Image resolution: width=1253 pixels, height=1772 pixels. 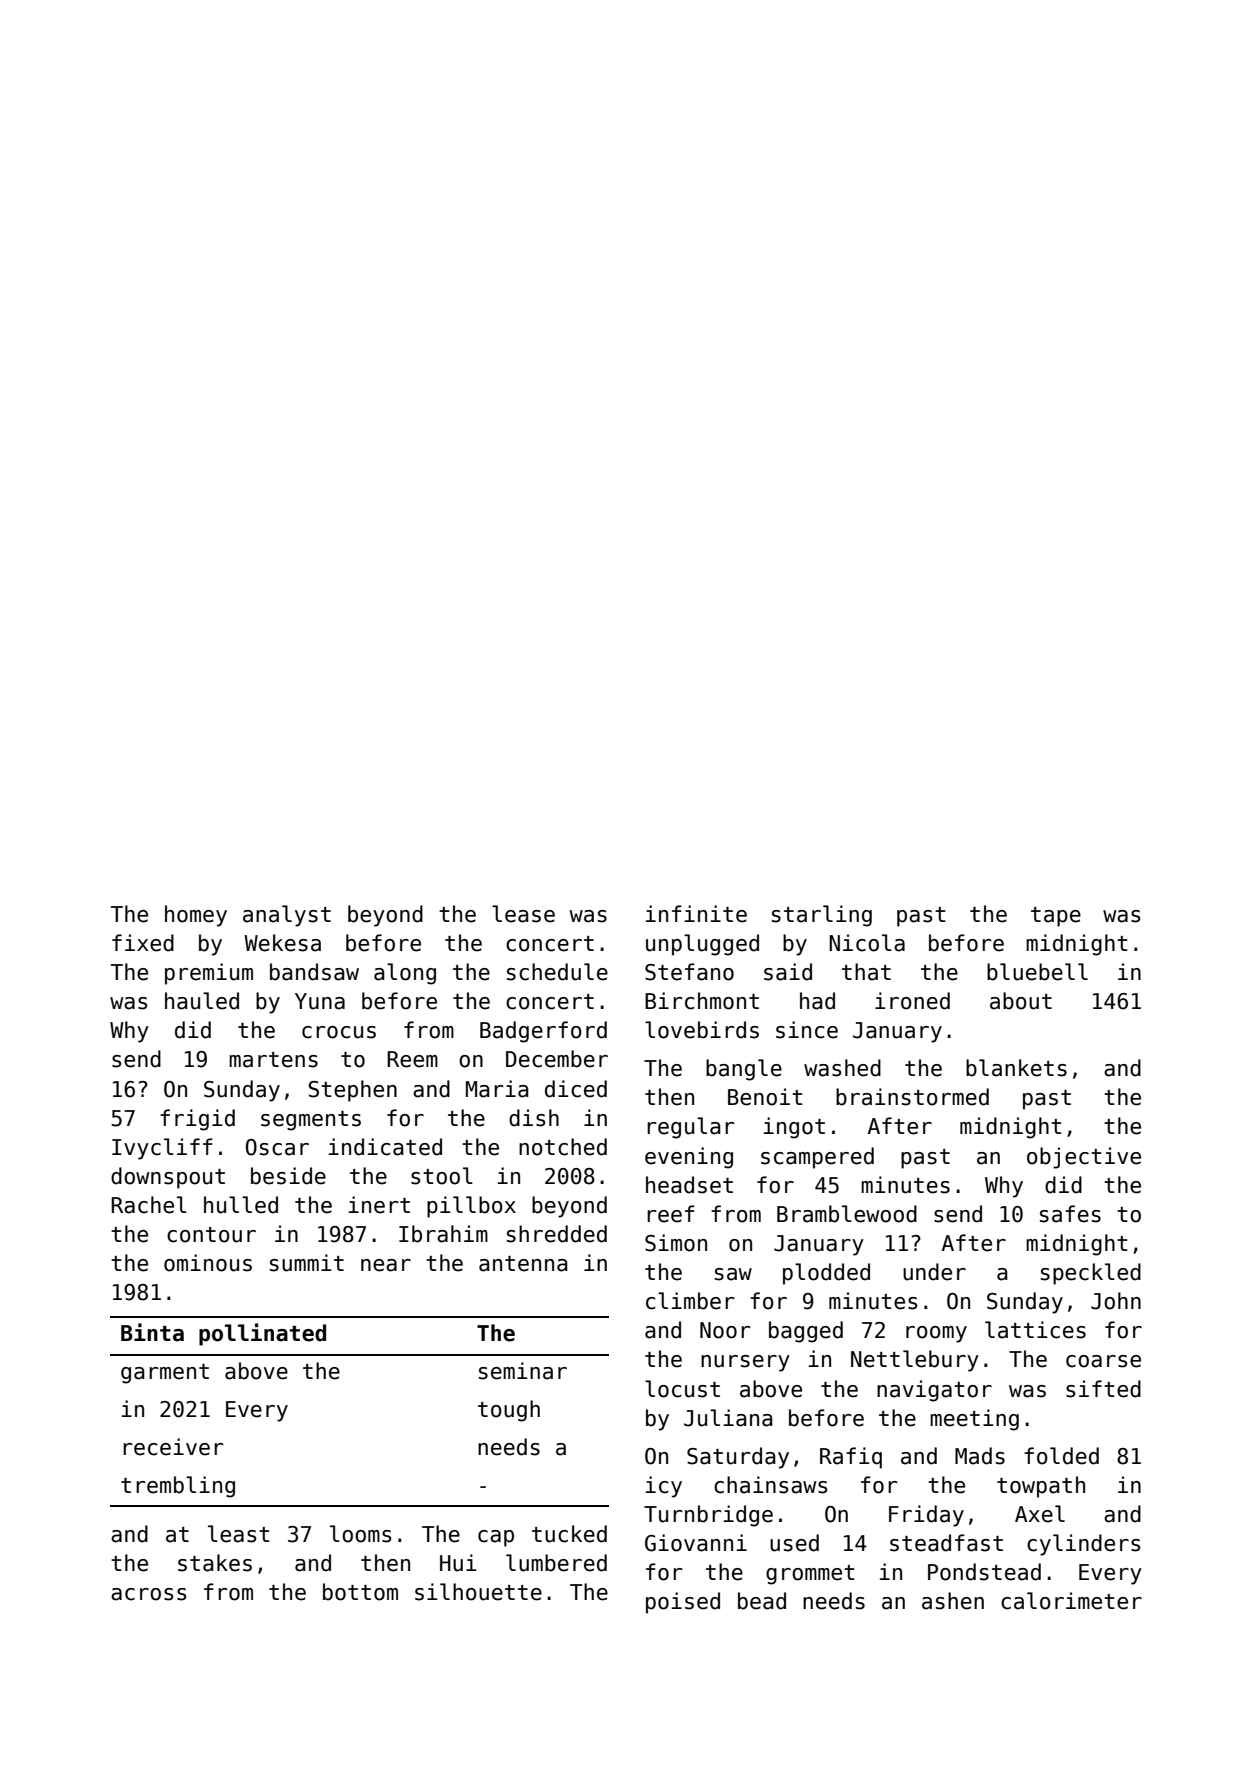 I want to click on objective, so click(x=1084, y=1158).
